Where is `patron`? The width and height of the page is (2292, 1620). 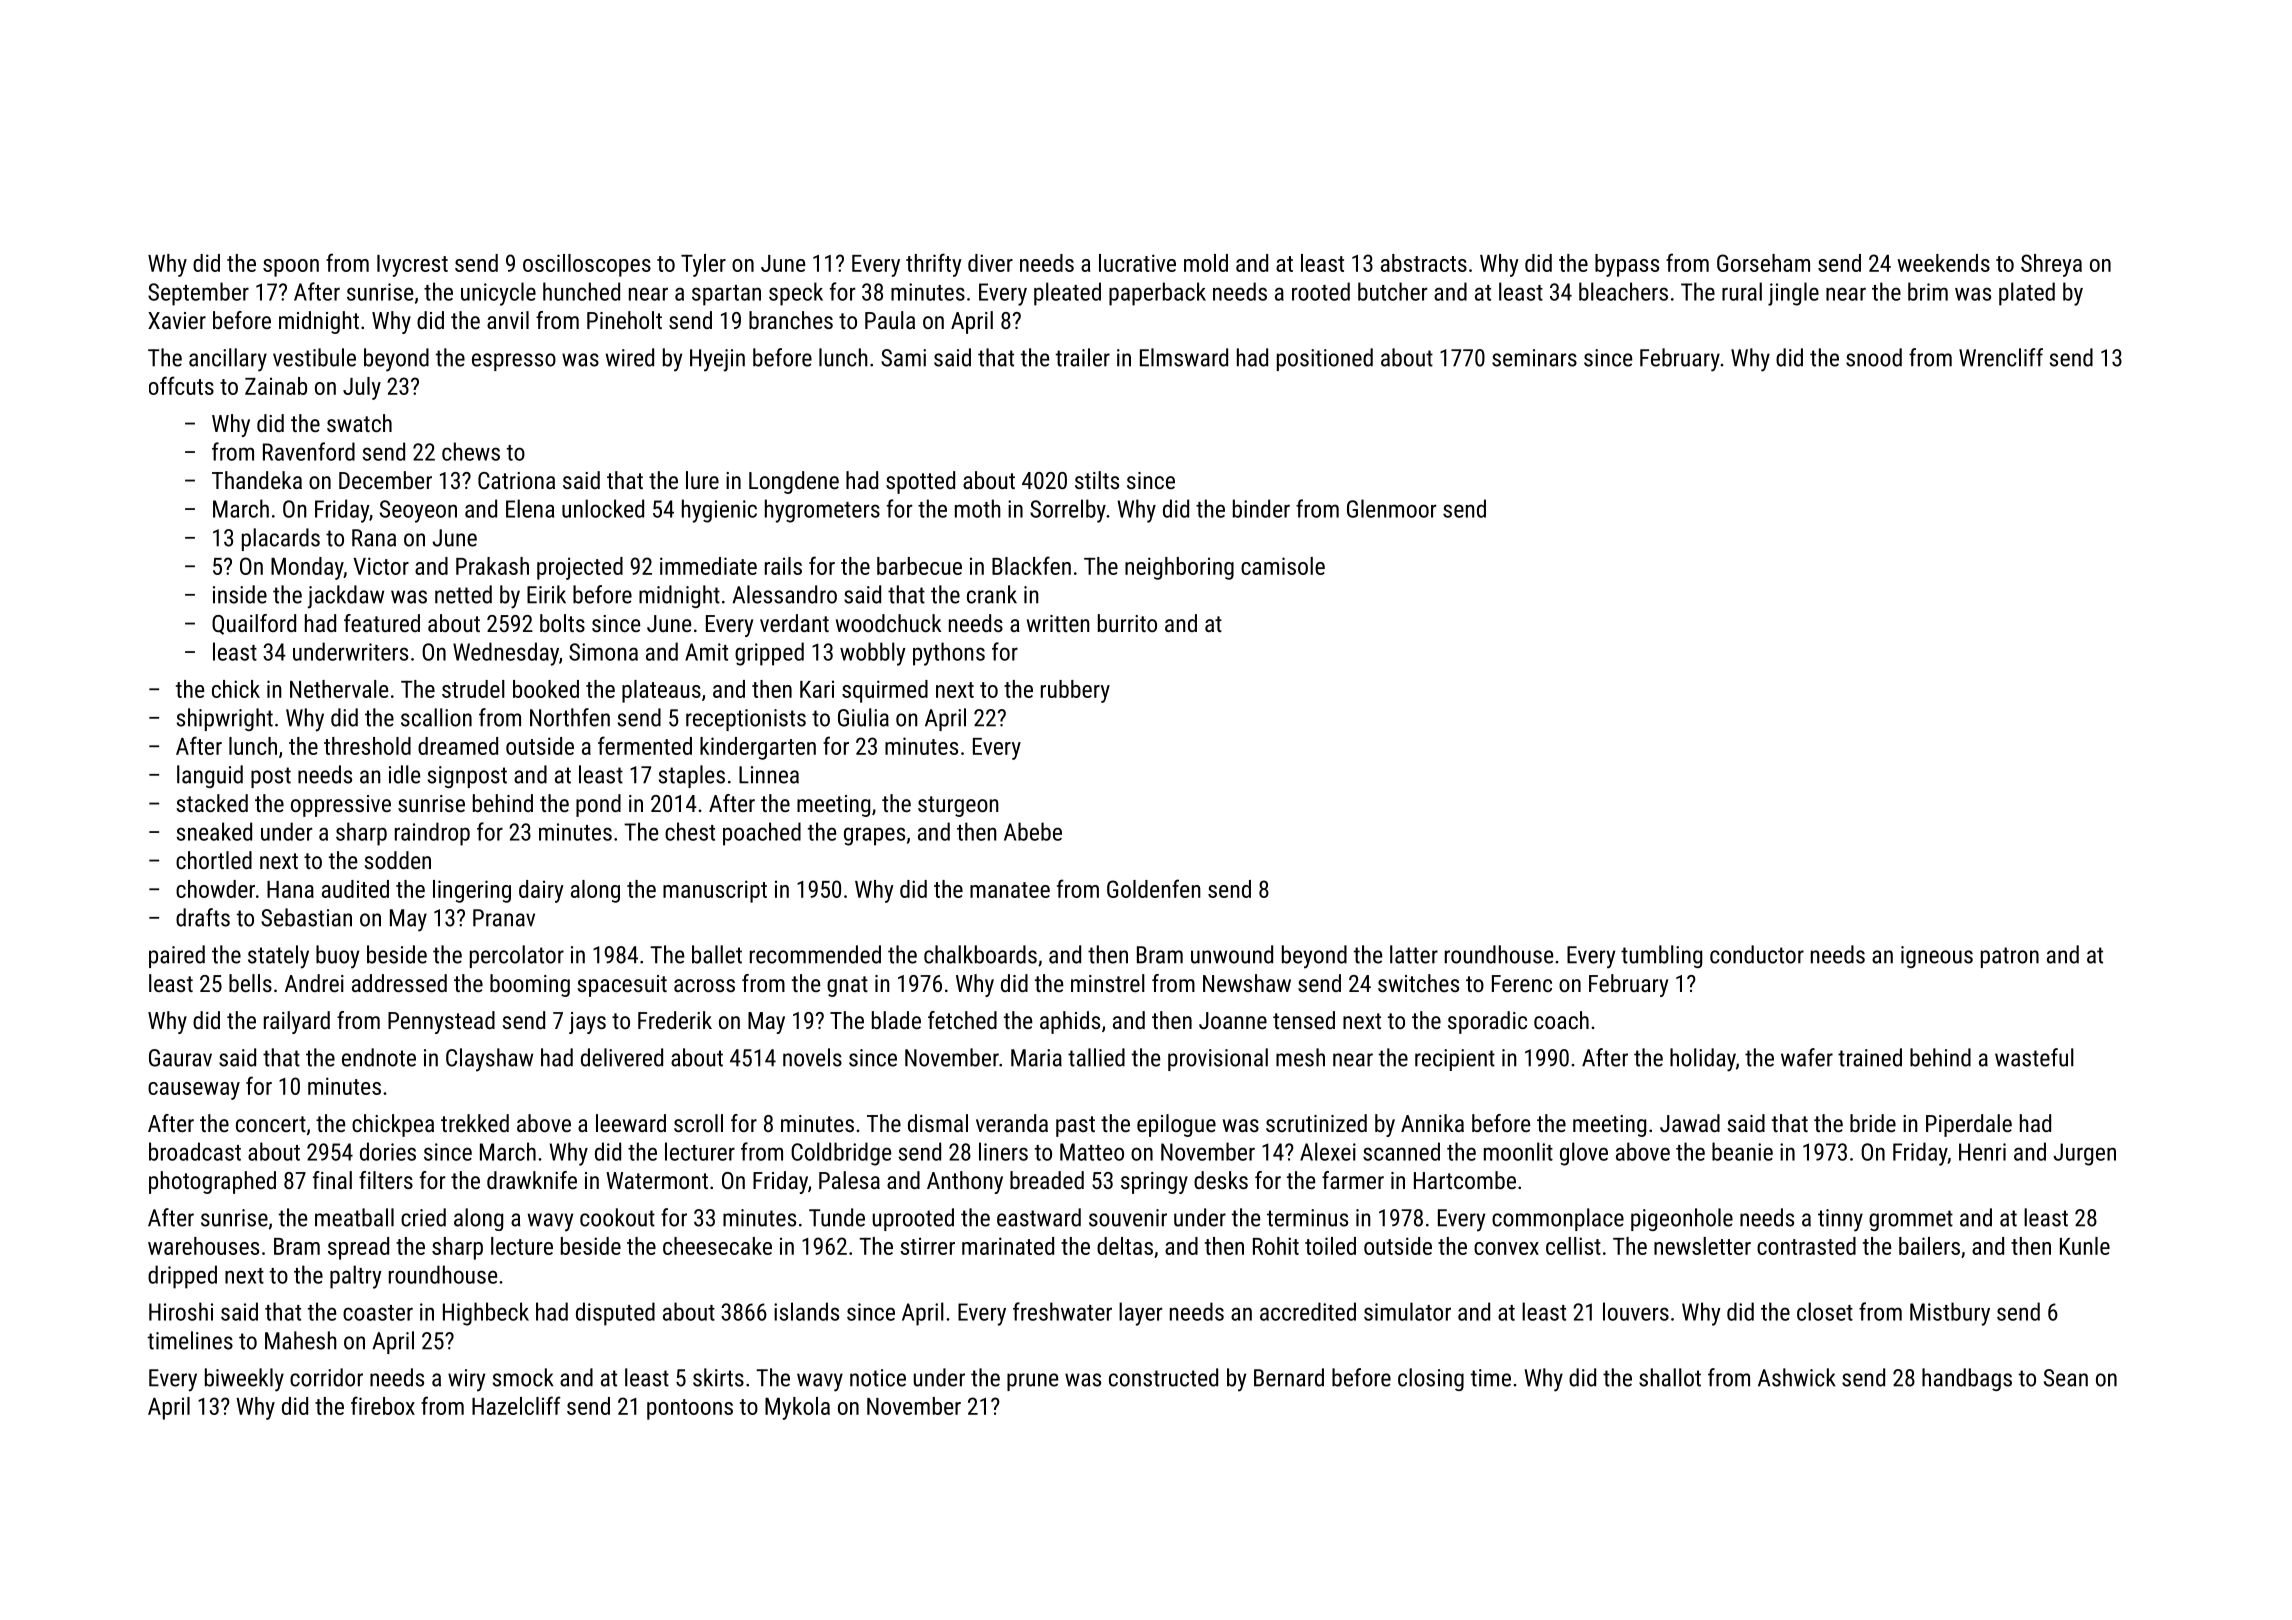
patron is located at coordinates (2010, 957).
